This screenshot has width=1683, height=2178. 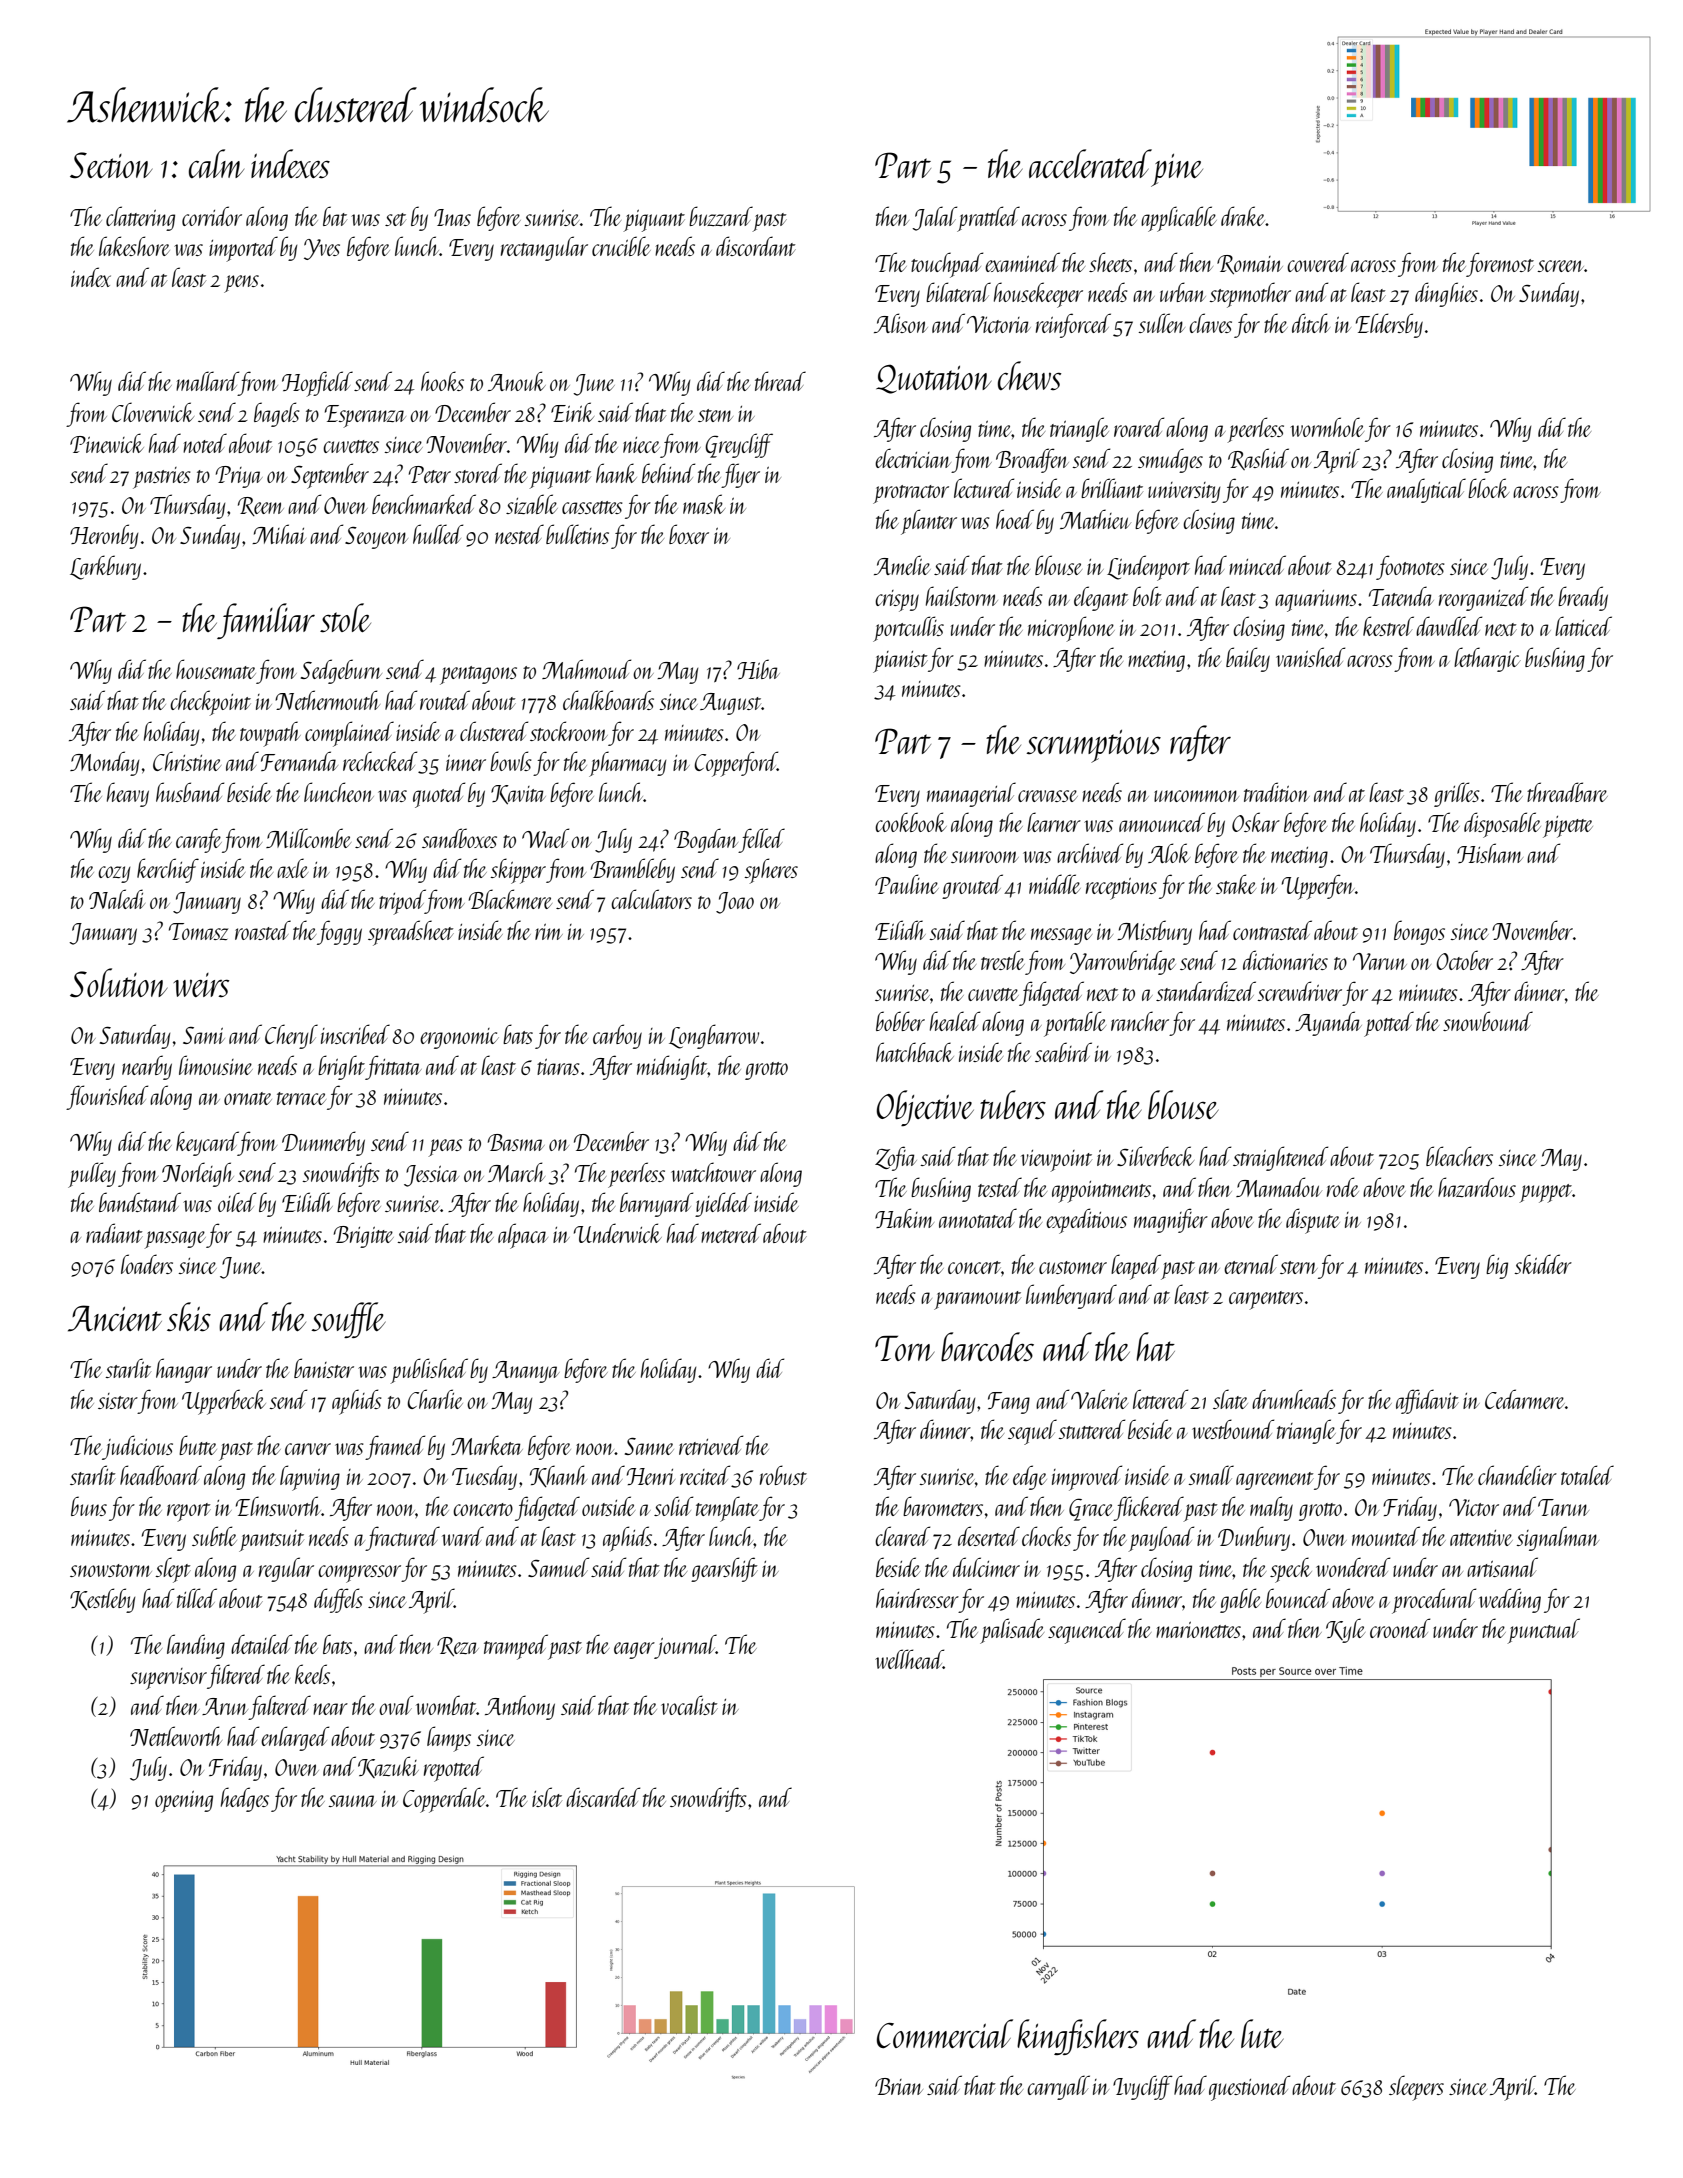 I want to click on Ananya, so click(x=526, y=1372).
